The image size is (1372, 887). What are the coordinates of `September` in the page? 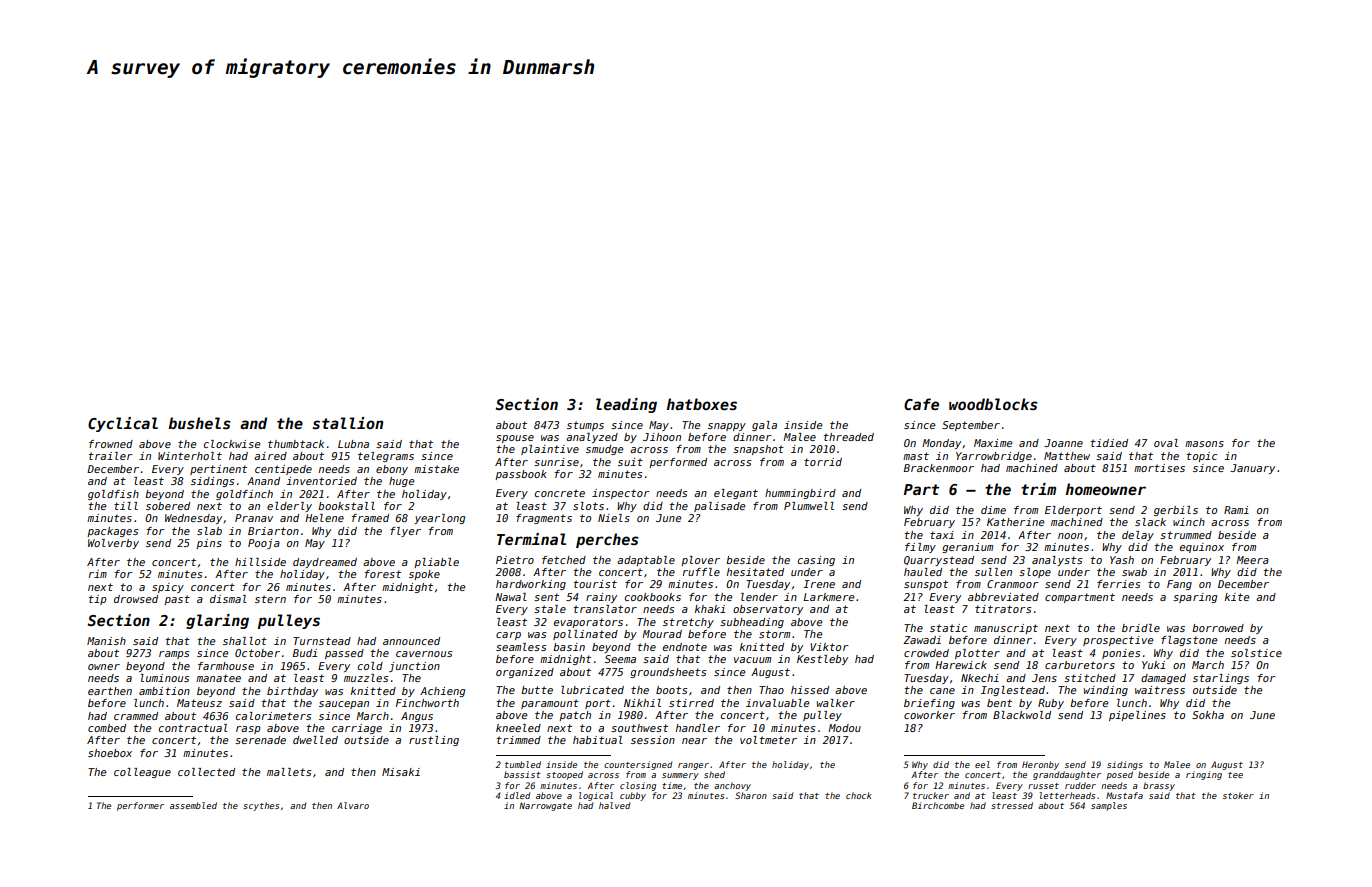 It's located at (971, 426).
